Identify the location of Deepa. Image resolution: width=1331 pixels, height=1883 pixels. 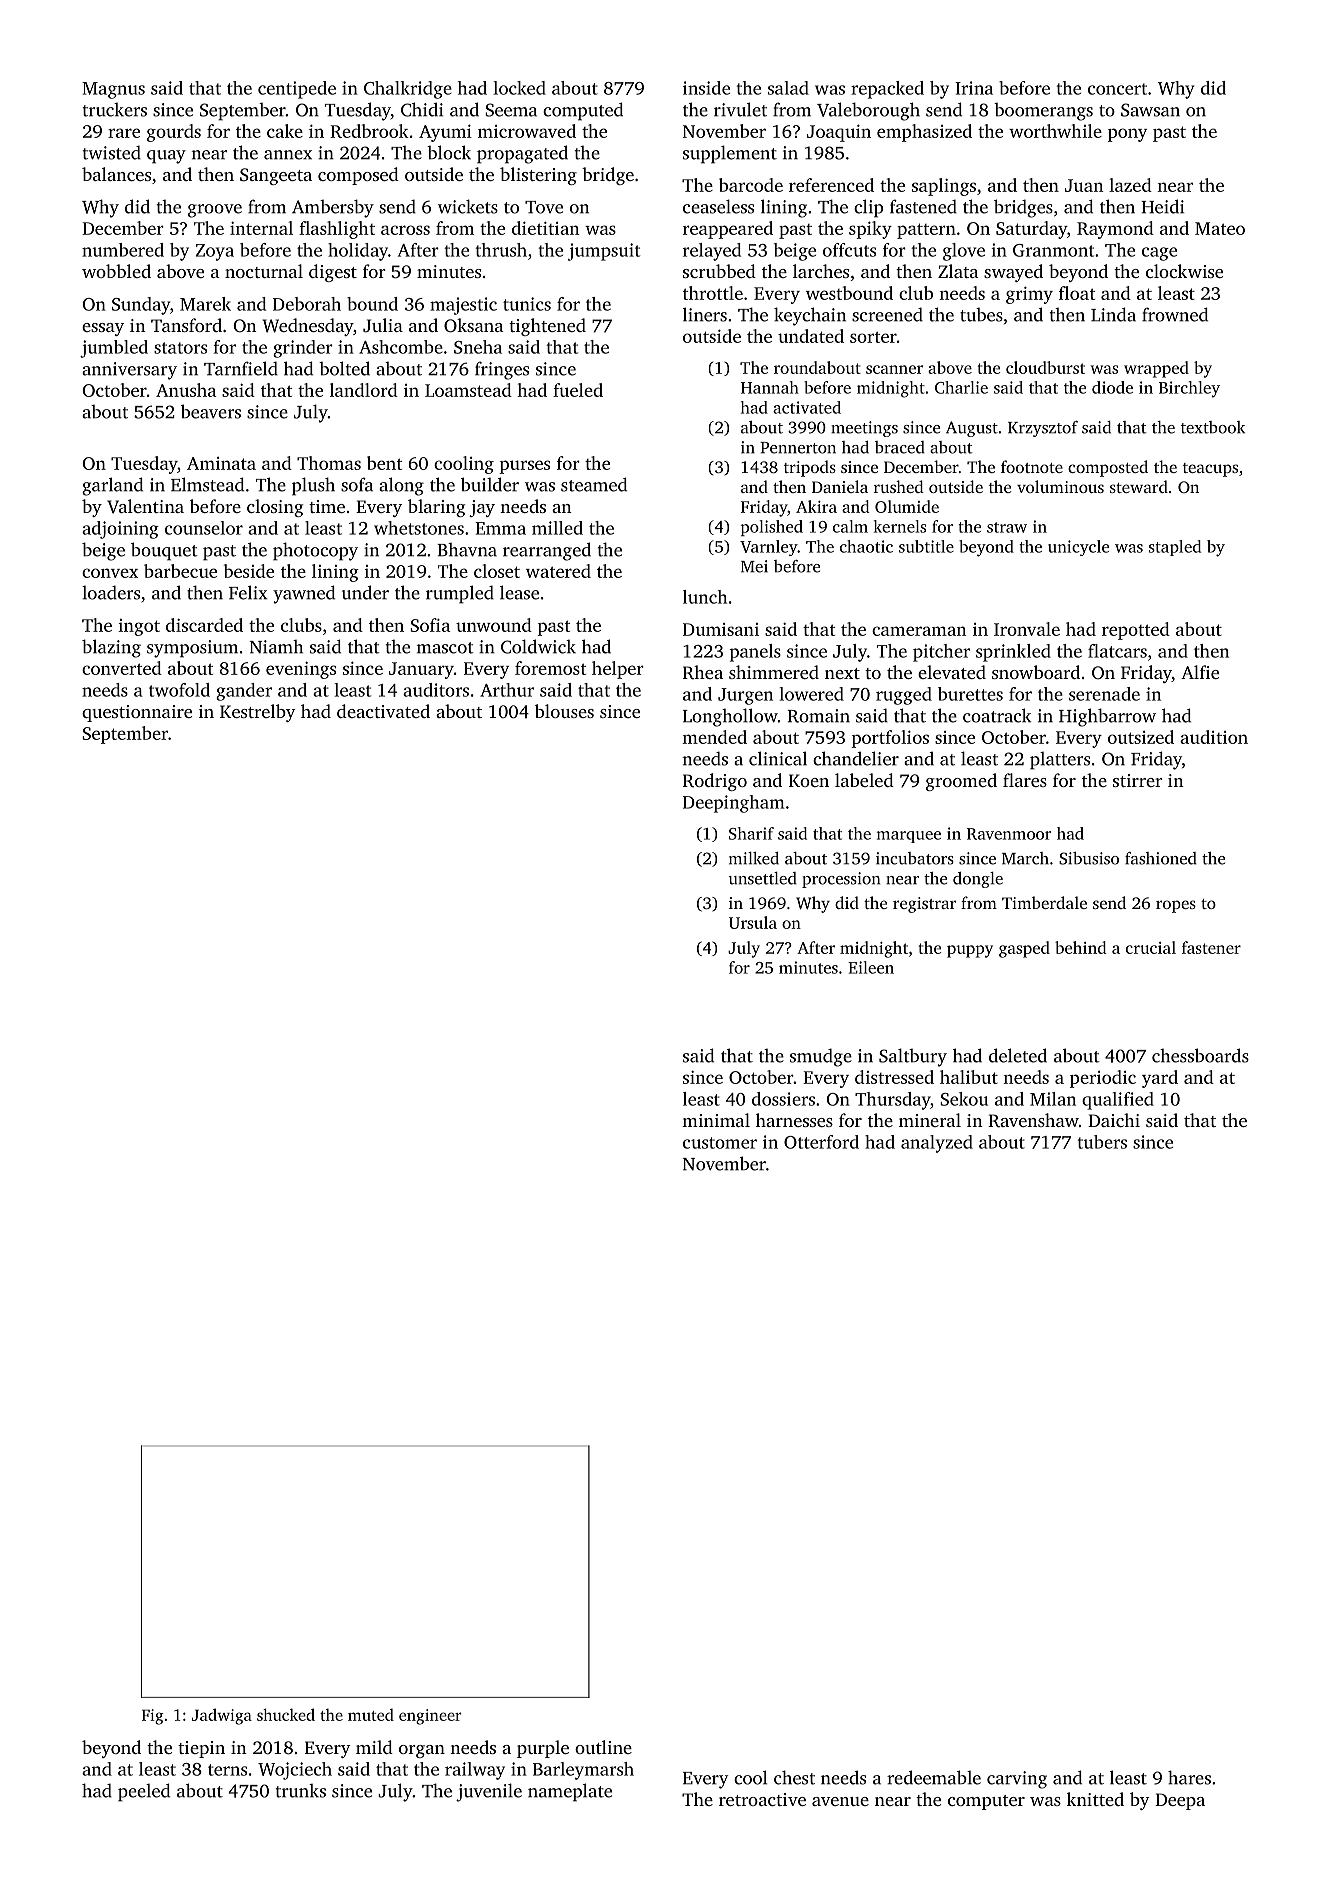
(1180, 1801).
